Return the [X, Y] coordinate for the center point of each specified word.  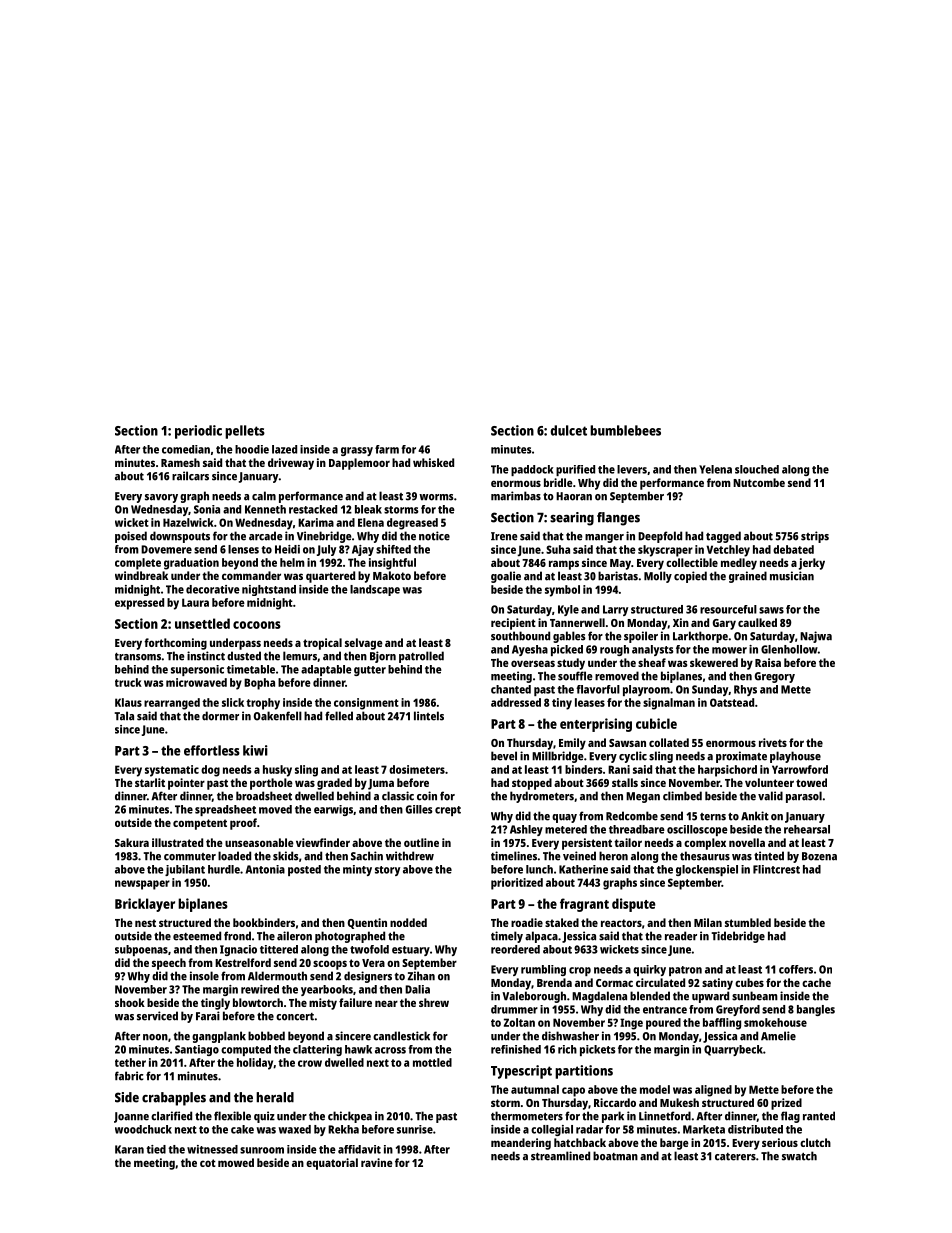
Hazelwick [188, 522]
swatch [799, 1156]
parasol [804, 797]
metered [566, 829]
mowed [236, 1162]
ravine [377, 1162]
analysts [653, 650]
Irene [504, 536]
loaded [234, 856]
